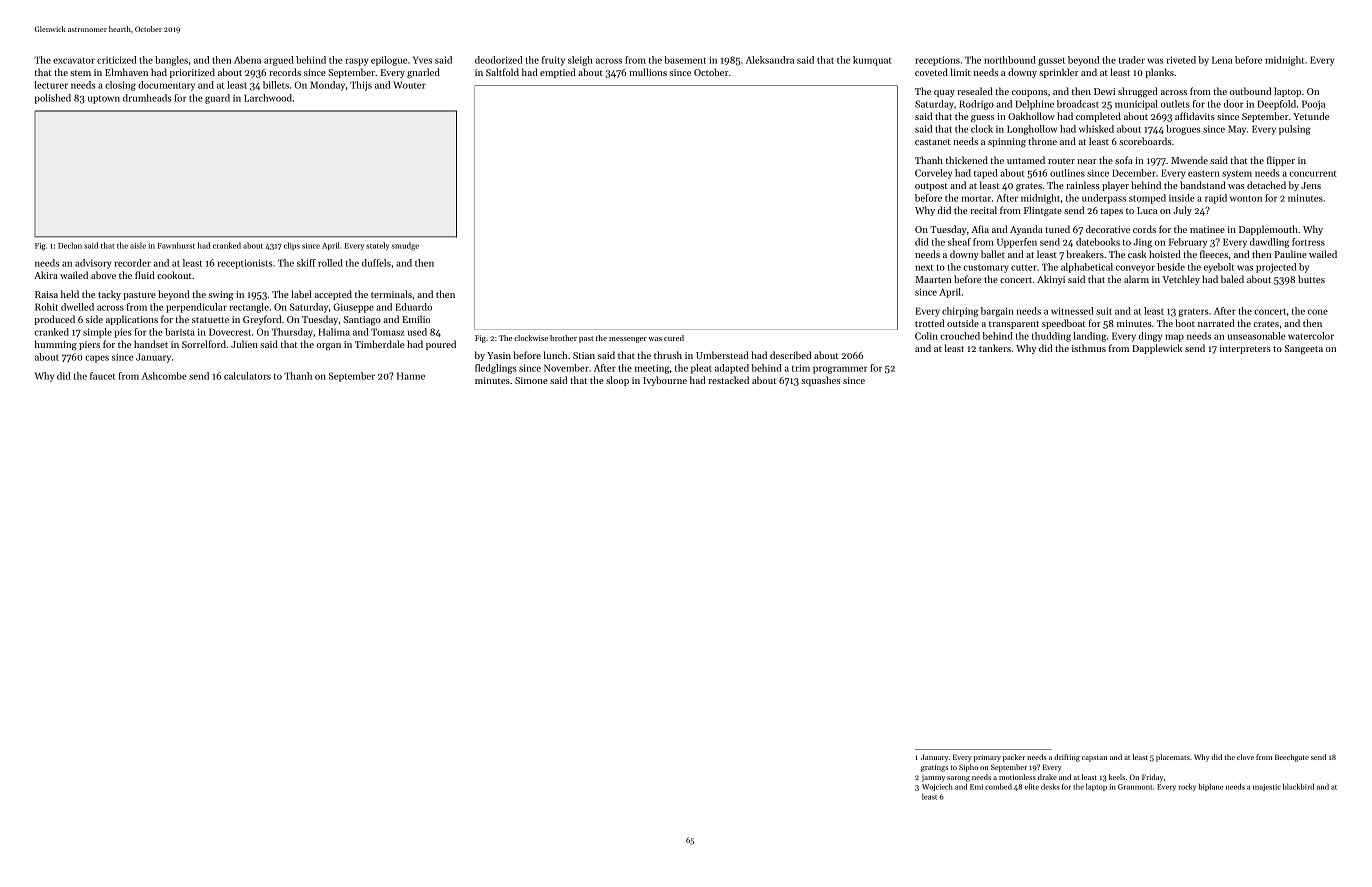  What do you see at coordinates (821, 381) in the screenshot?
I see `squashes` at bounding box center [821, 381].
